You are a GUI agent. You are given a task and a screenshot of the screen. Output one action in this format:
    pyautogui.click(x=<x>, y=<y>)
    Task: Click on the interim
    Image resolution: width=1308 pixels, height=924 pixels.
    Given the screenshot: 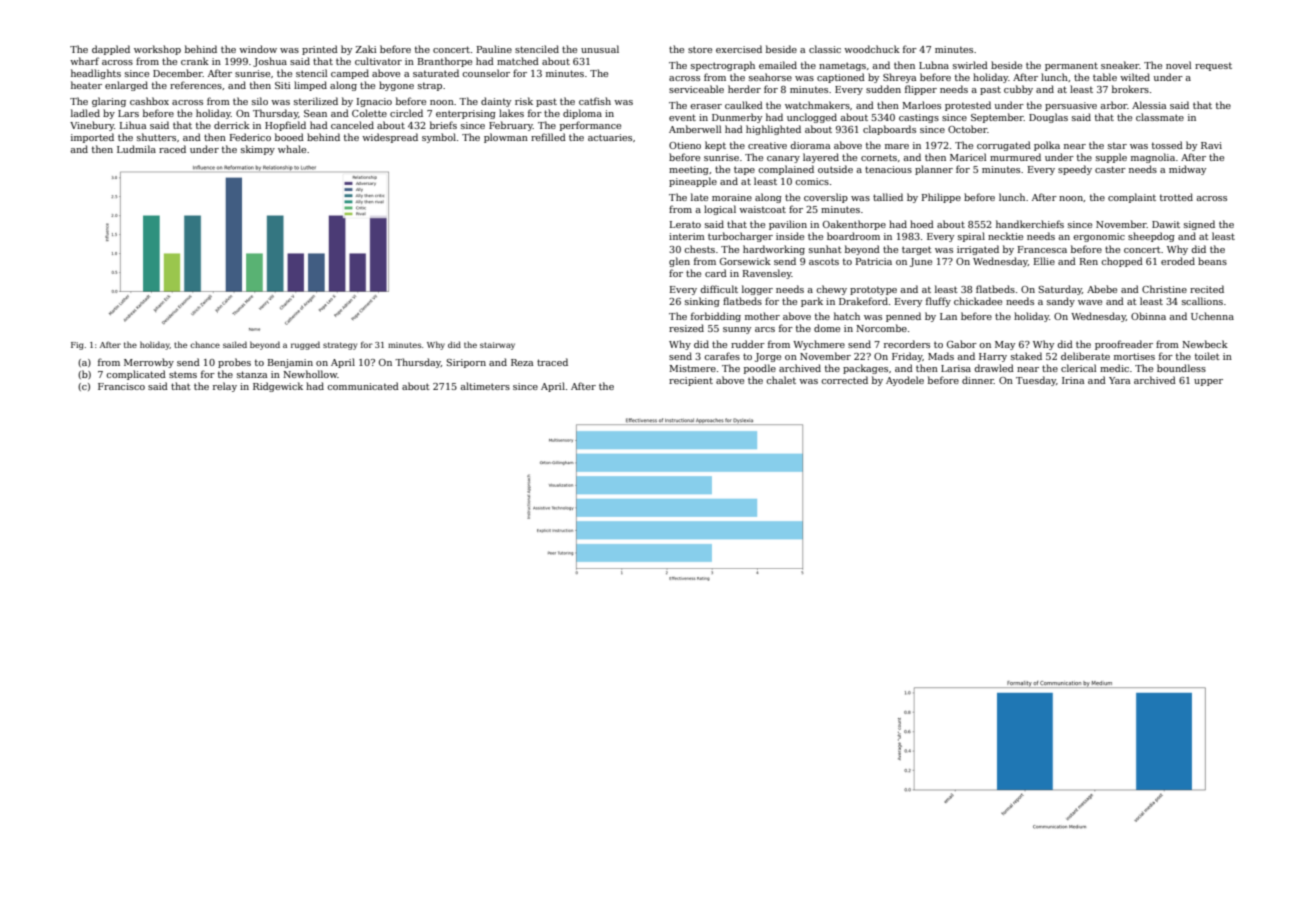 What is the action you would take?
    pyautogui.click(x=687, y=236)
